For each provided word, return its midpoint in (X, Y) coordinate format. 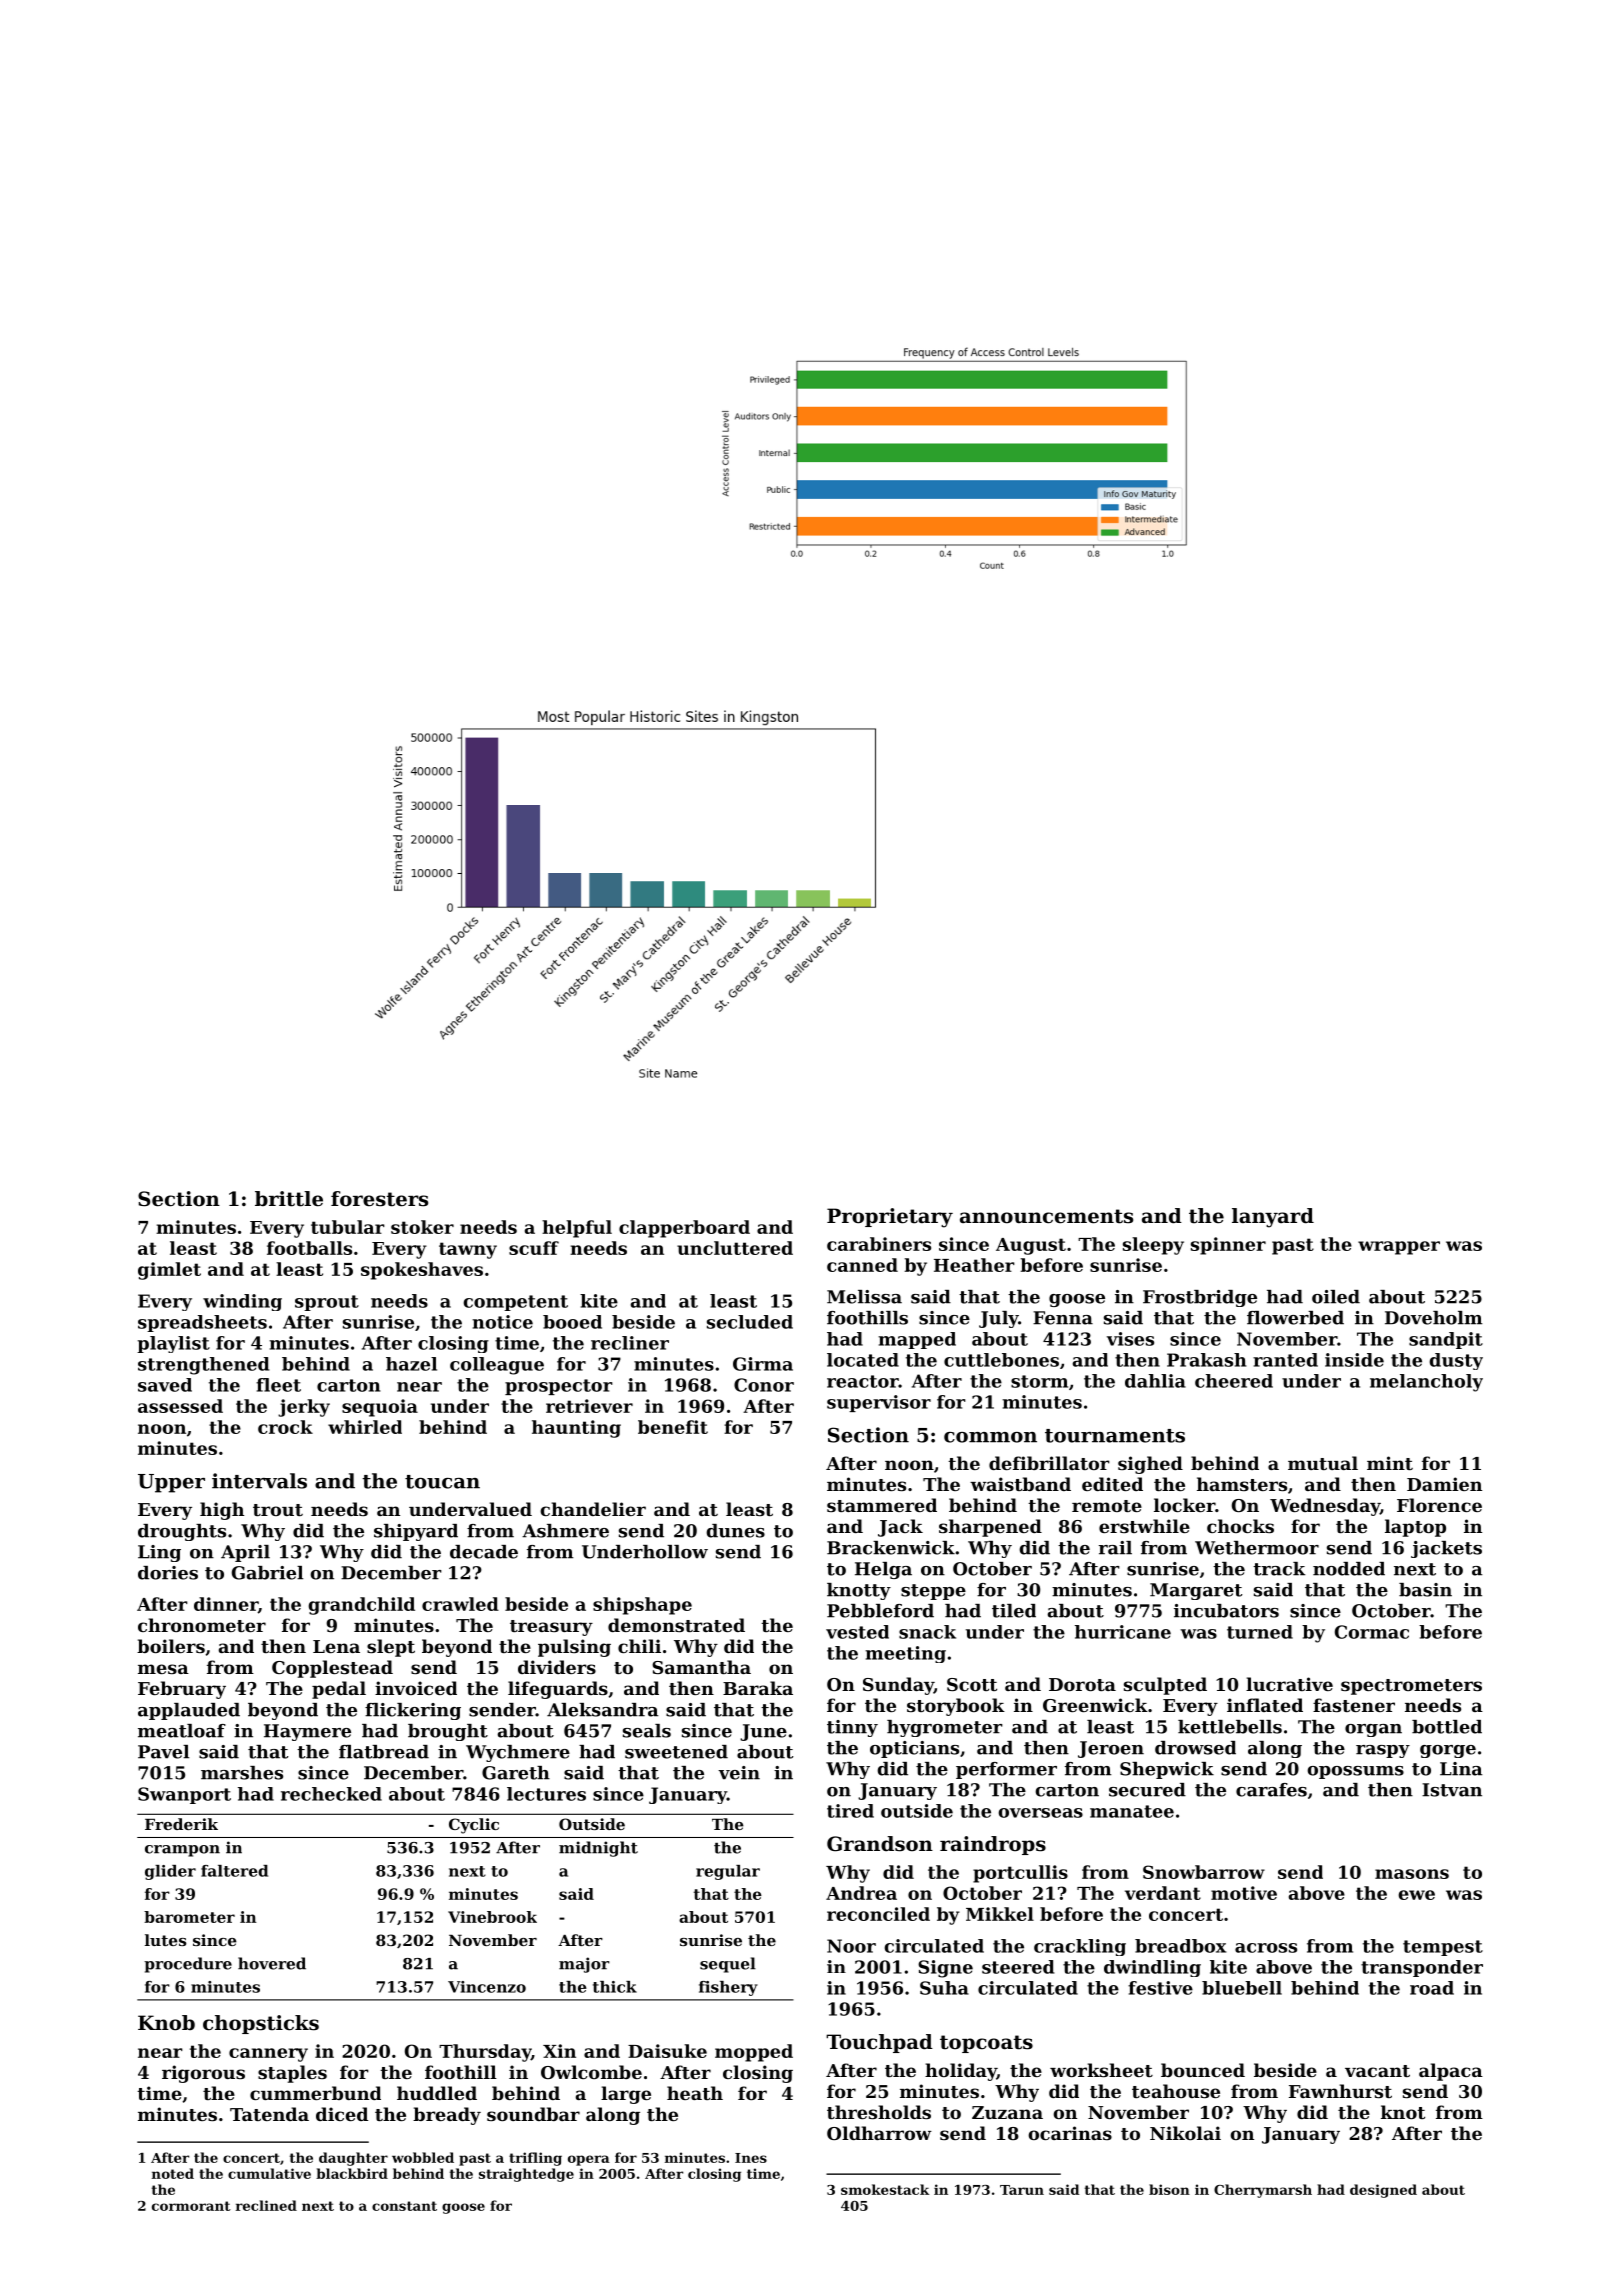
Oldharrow (879, 2133)
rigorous (203, 2074)
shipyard (416, 1532)
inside (1354, 1360)
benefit (673, 1427)
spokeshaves (422, 1271)
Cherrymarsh (1263, 2191)
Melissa (864, 1297)
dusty (1456, 1361)
